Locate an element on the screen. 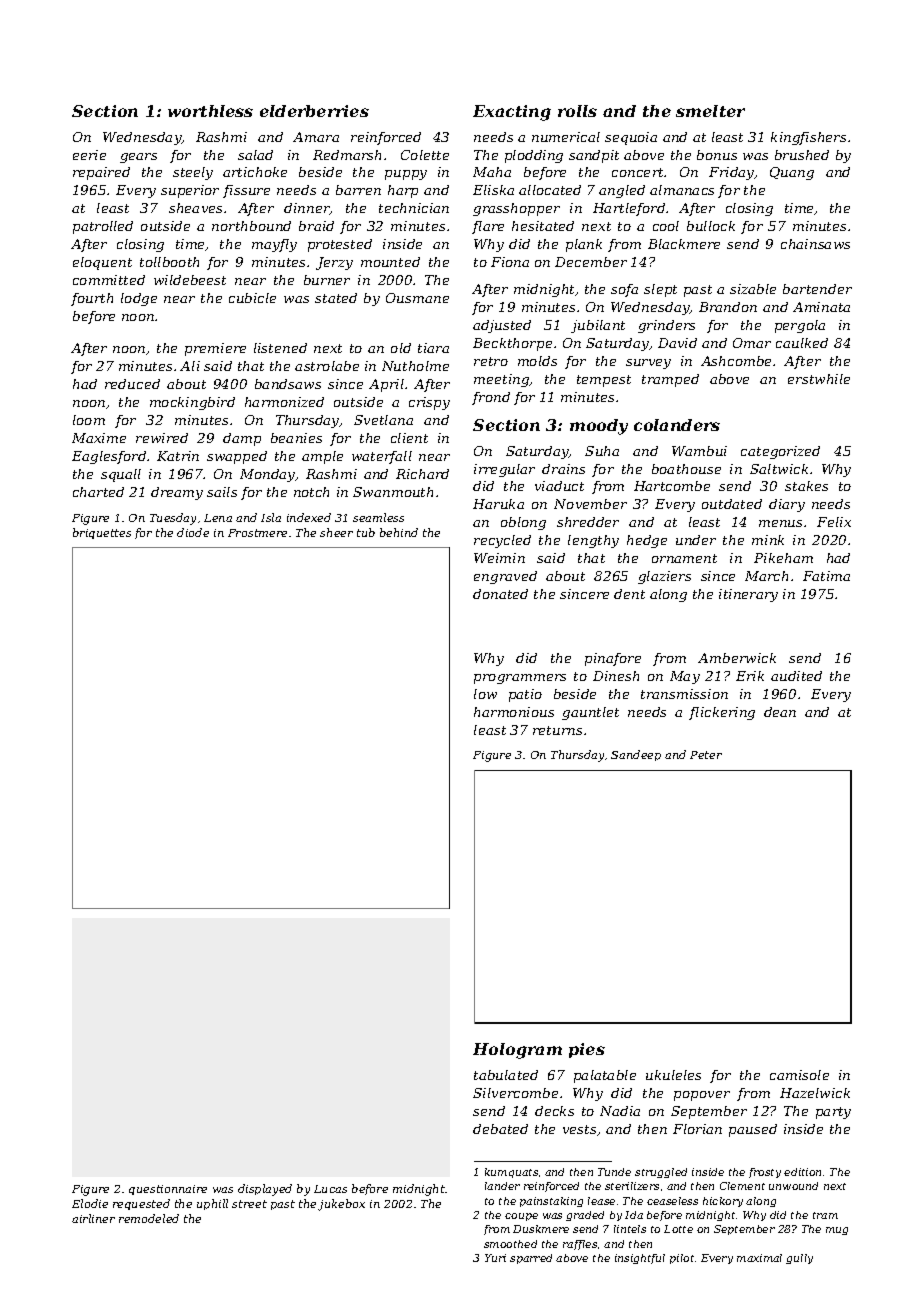  Maha is located at coordinates (492, 172).
